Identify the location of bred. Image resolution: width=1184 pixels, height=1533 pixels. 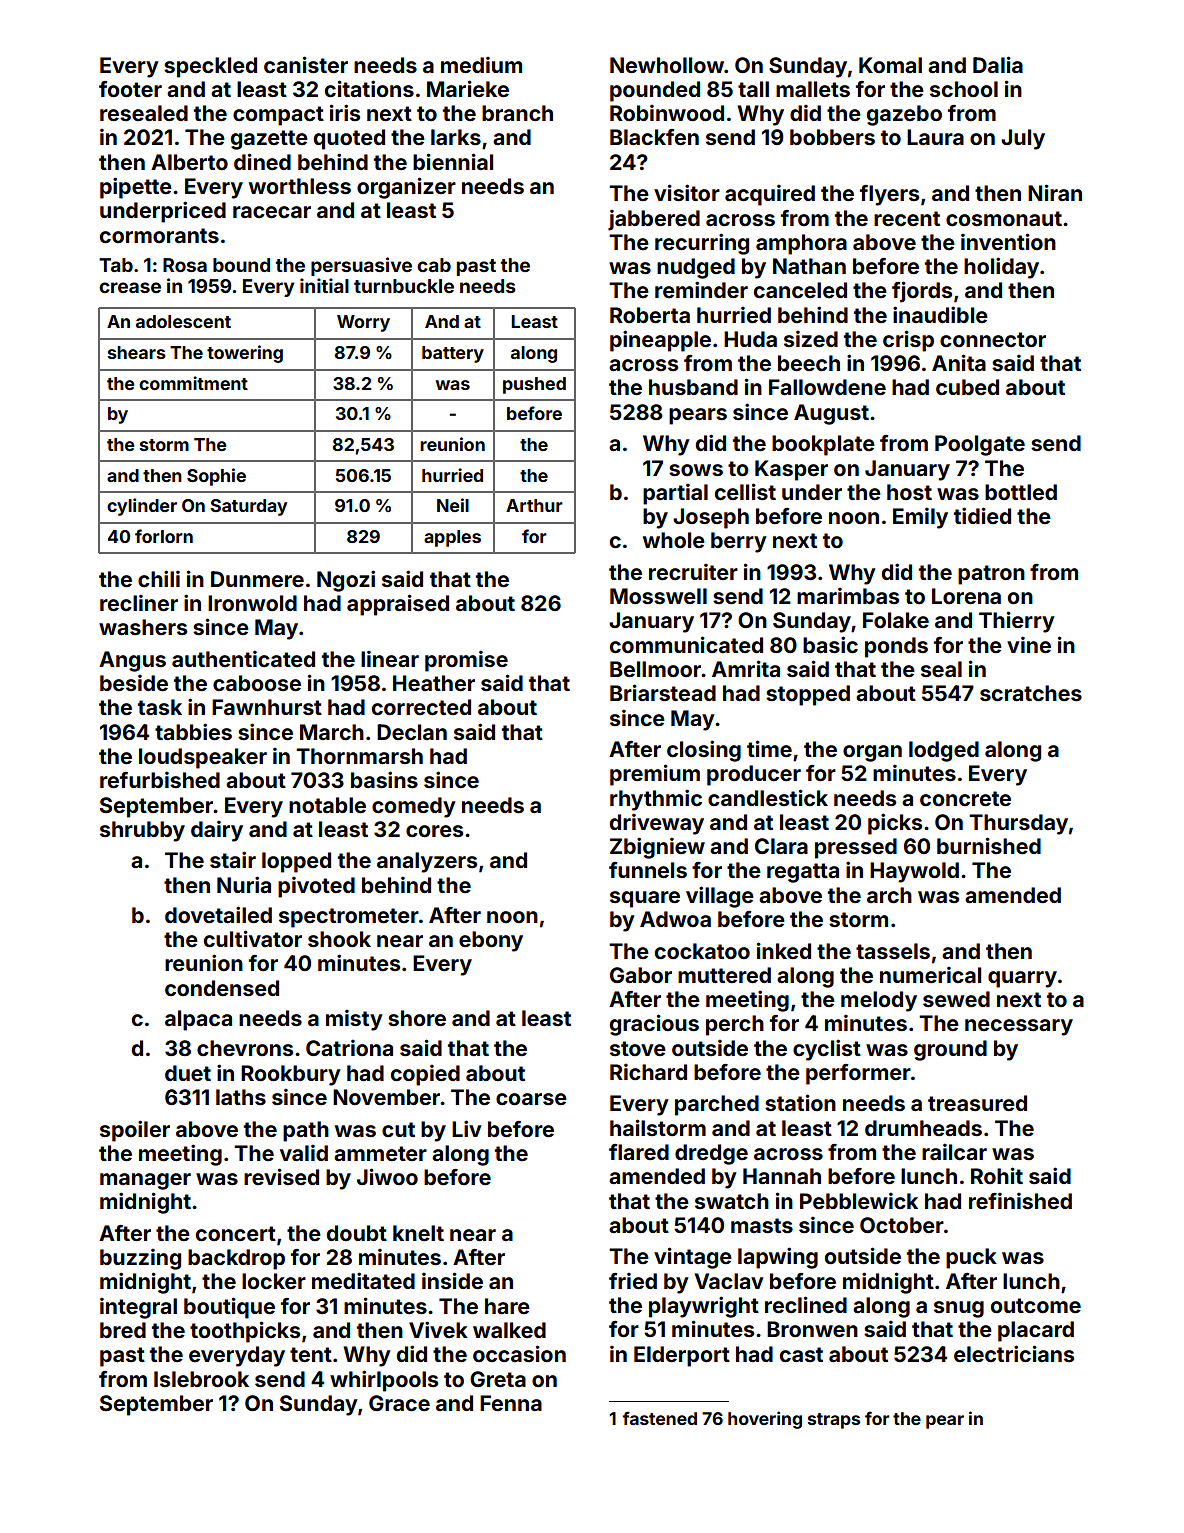
(123, 1330).
